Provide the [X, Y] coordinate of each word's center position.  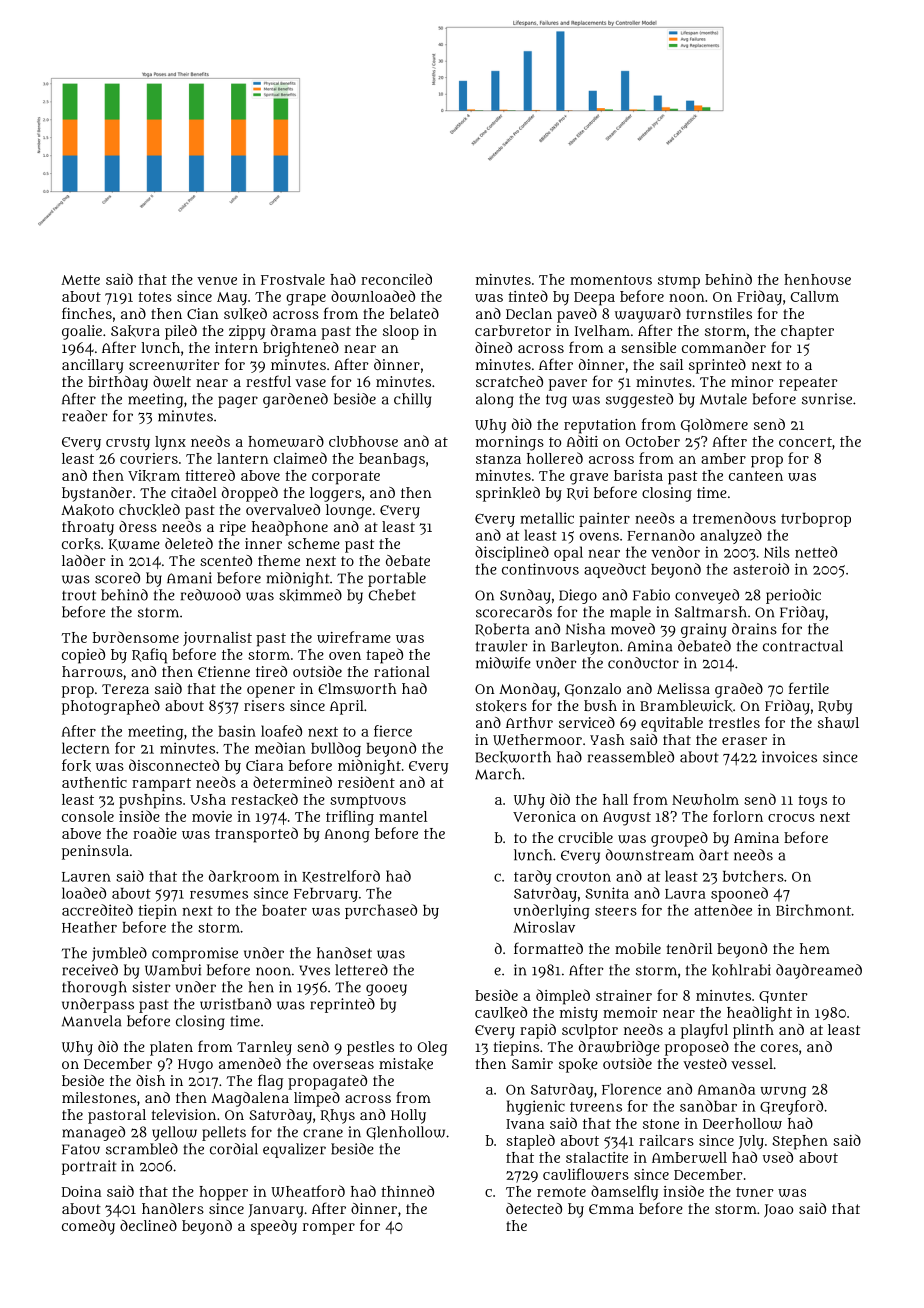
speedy [274, 1227]
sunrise [827, 399]
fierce [393, 731]
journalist [217, 639]
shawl [838, 723]
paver [568, 385]
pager [238, 402]
